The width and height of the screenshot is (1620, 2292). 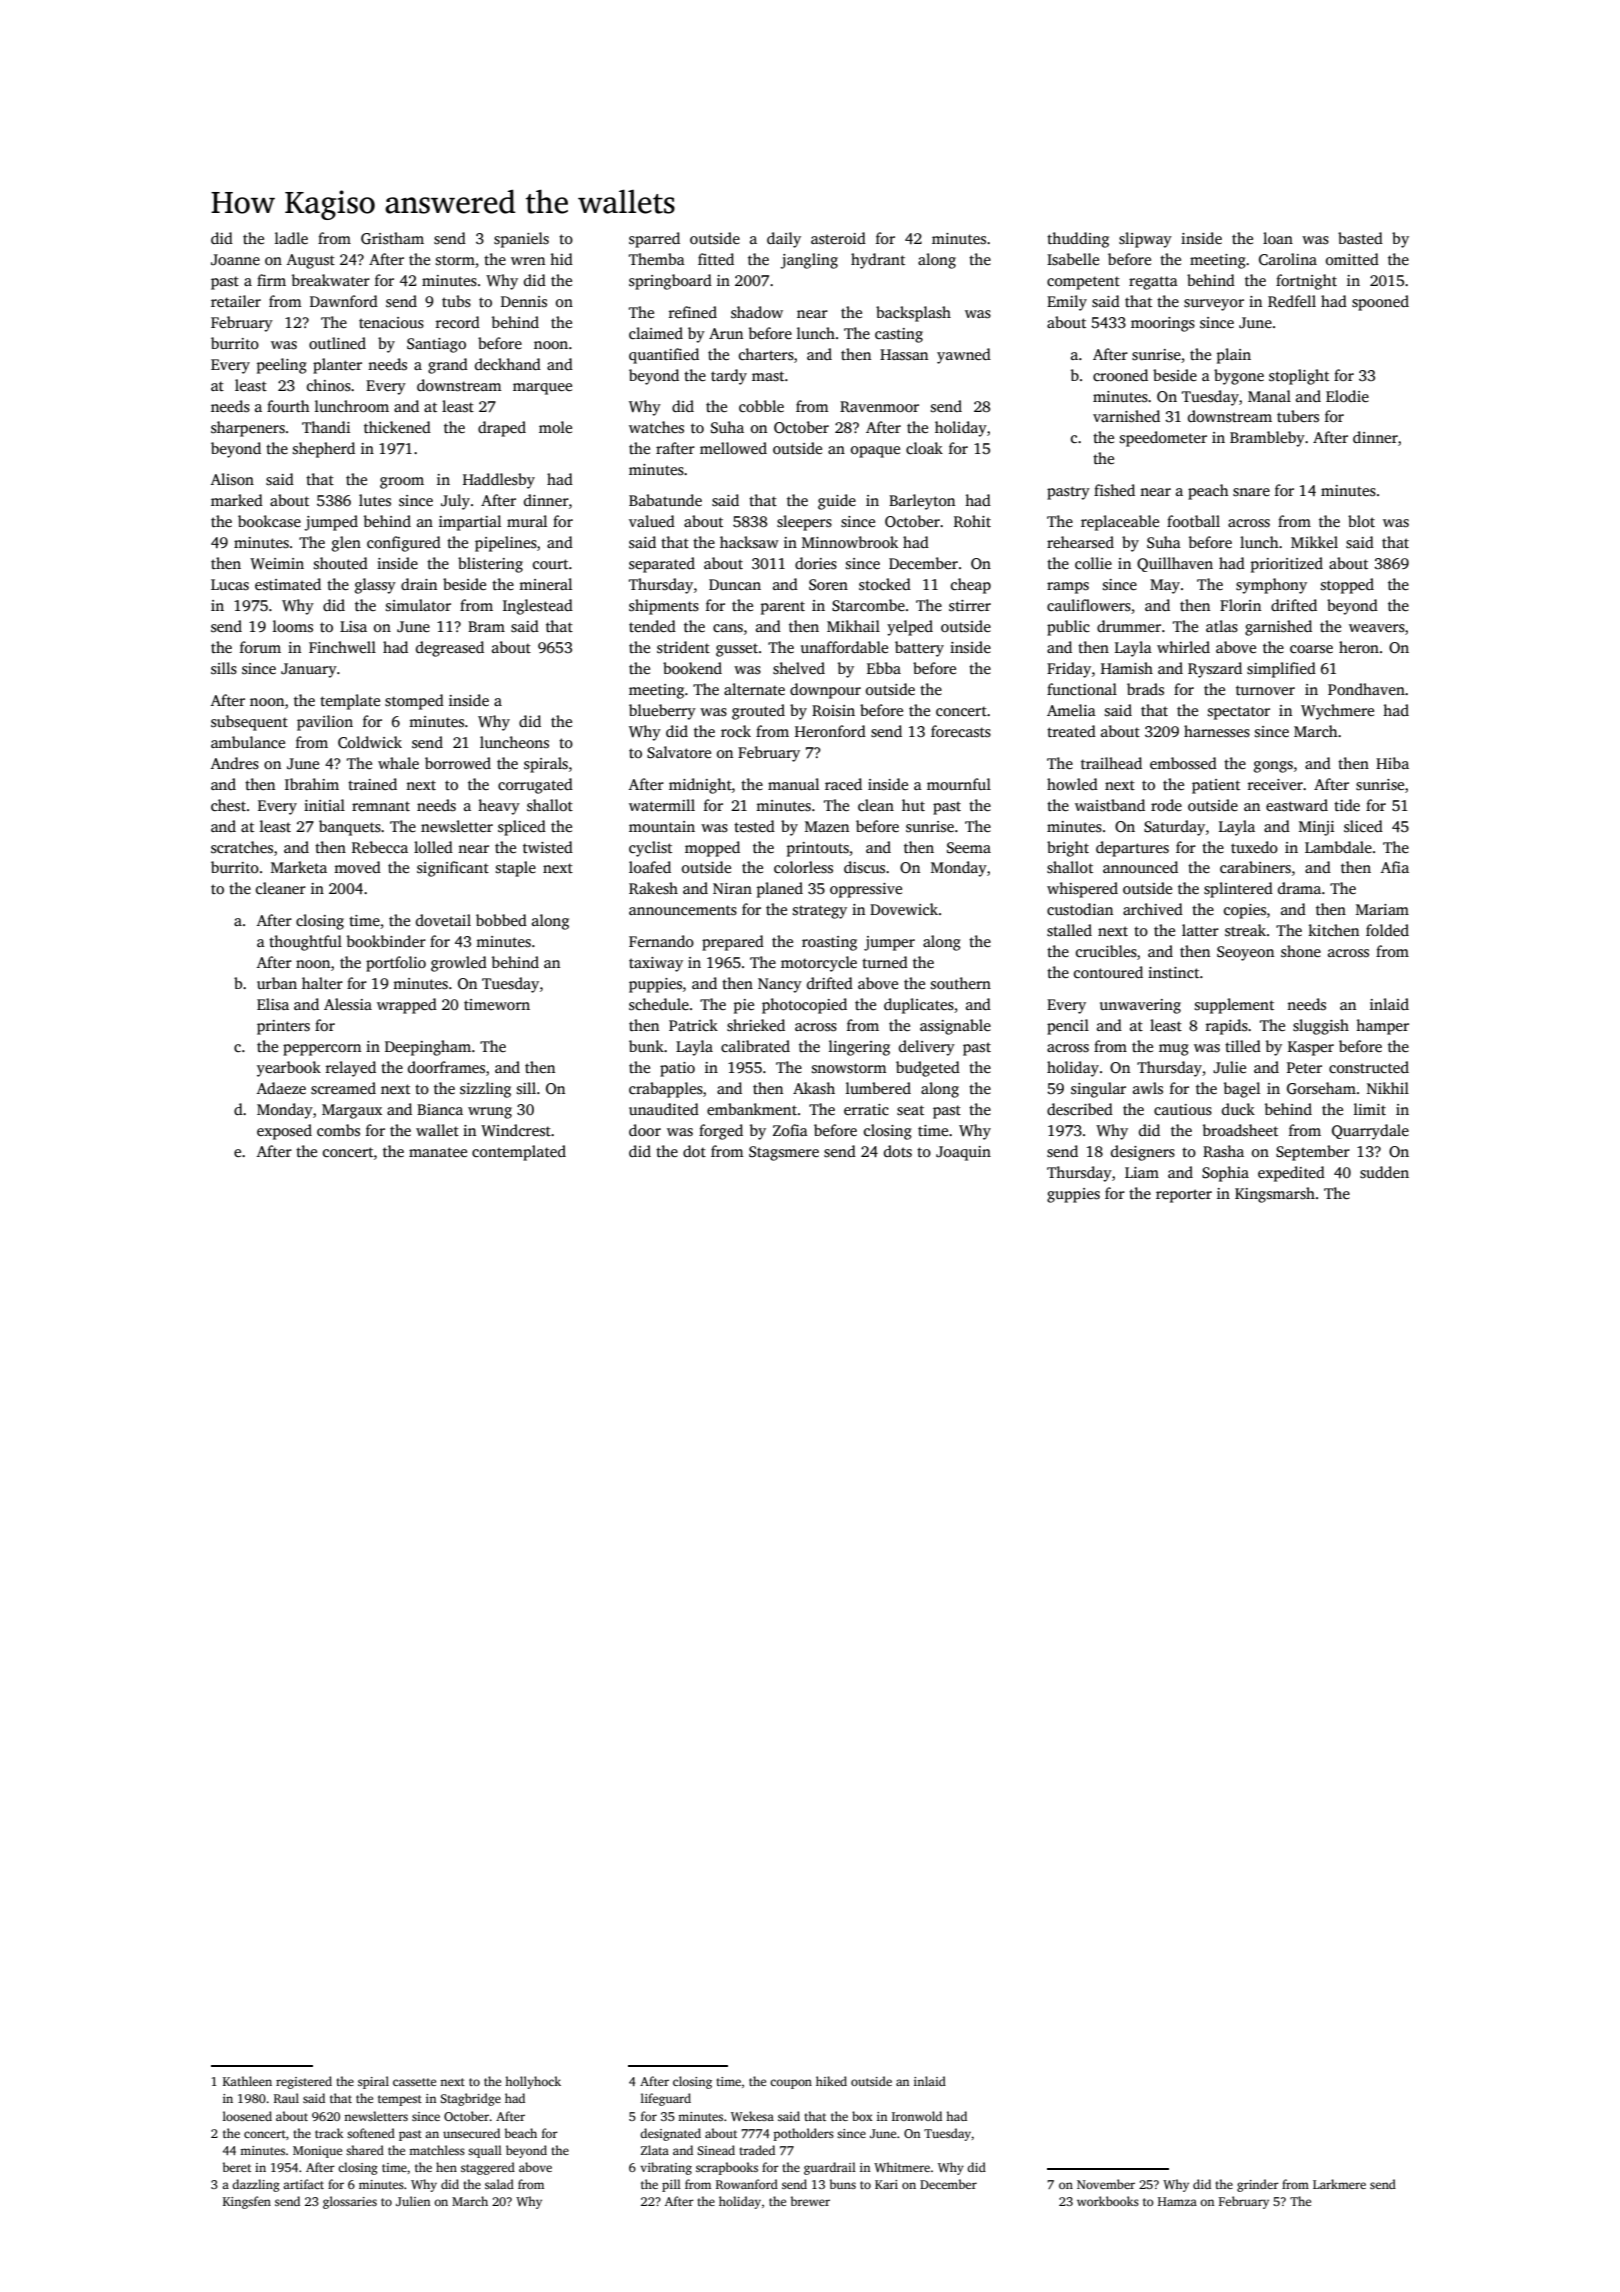 I want to click on glossaries, so click(x=350, y=2202).
